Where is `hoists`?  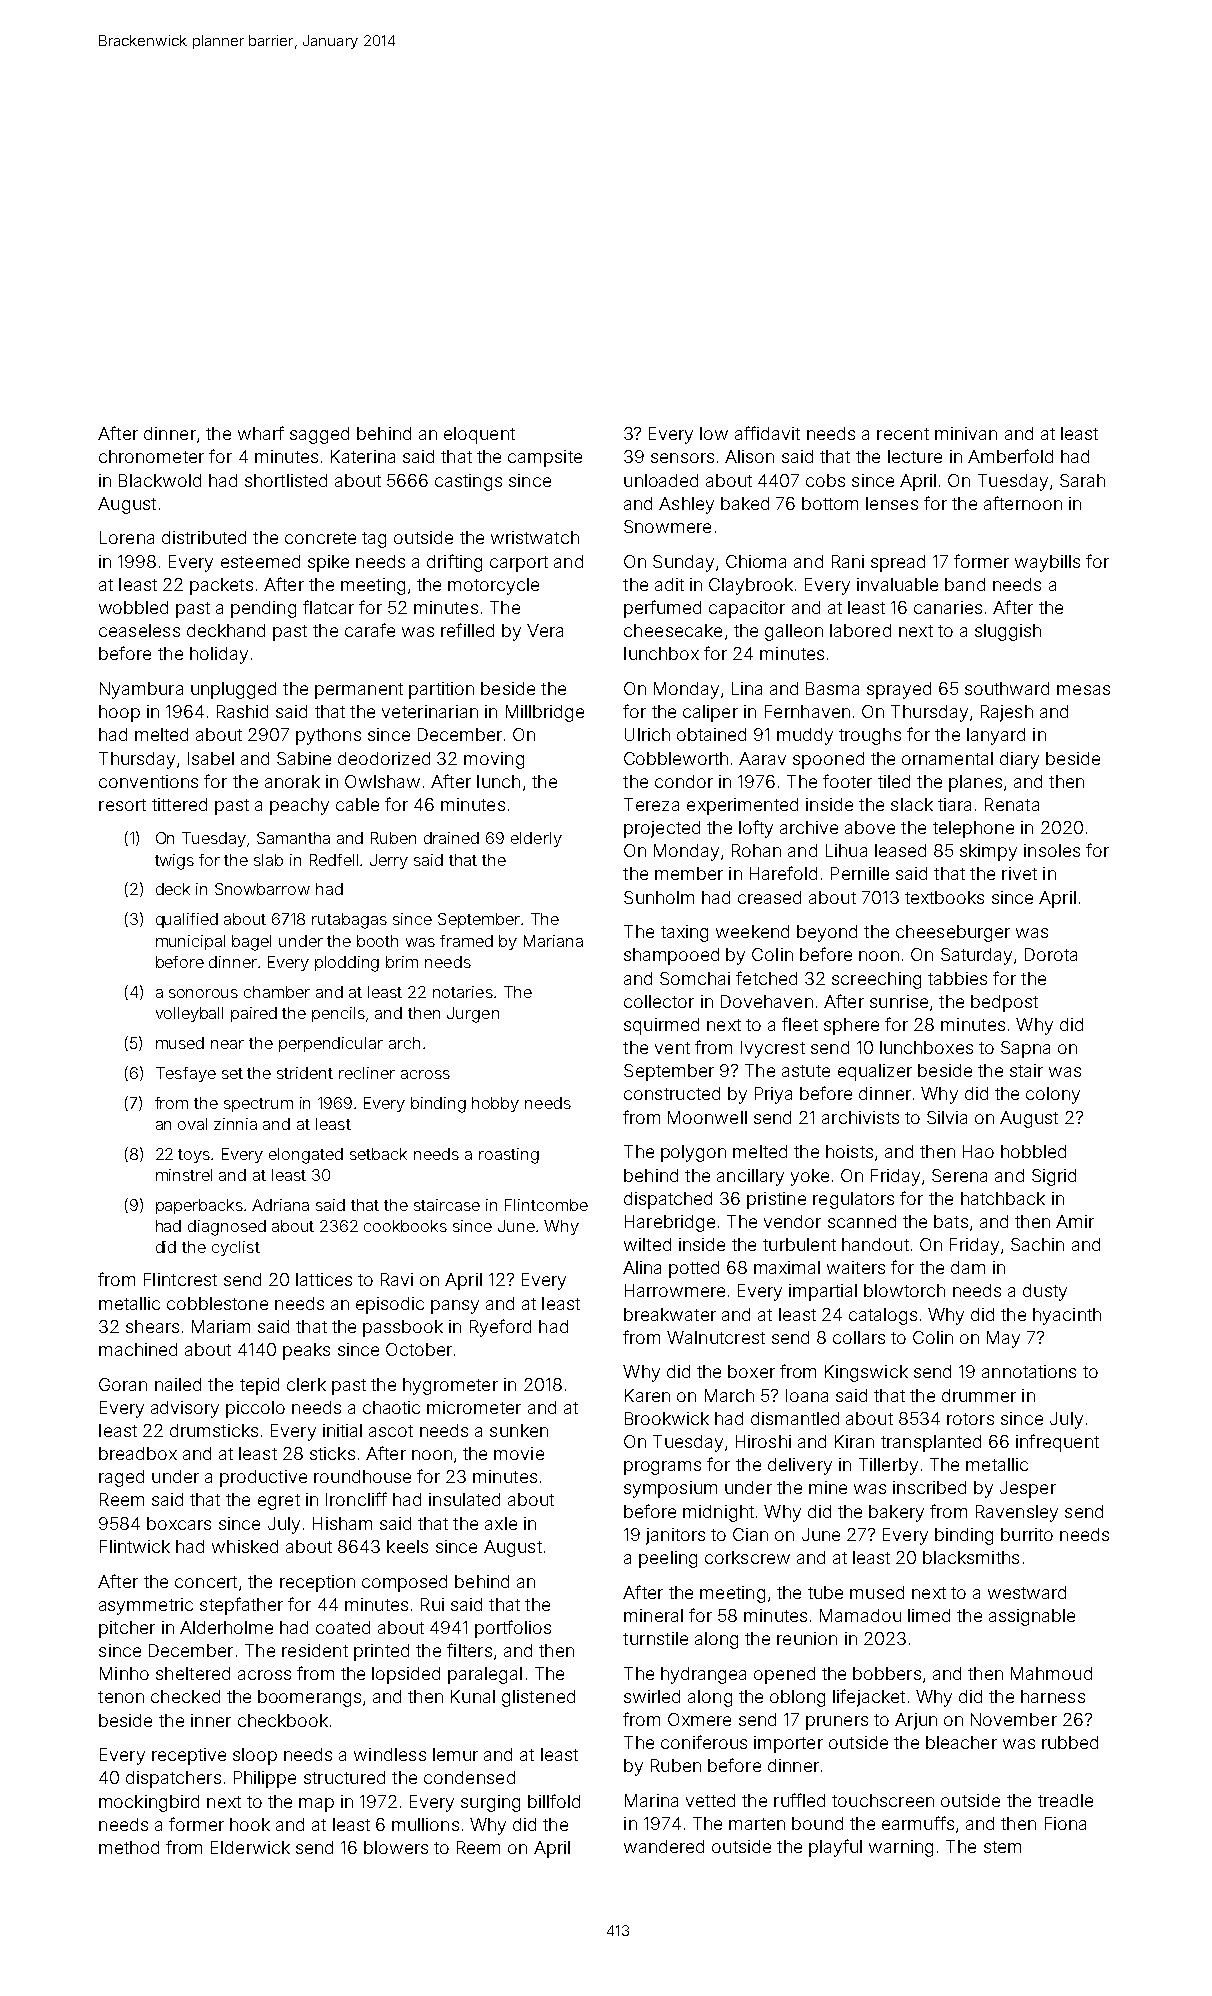 hoists is located at coordinates (849, 1151).
